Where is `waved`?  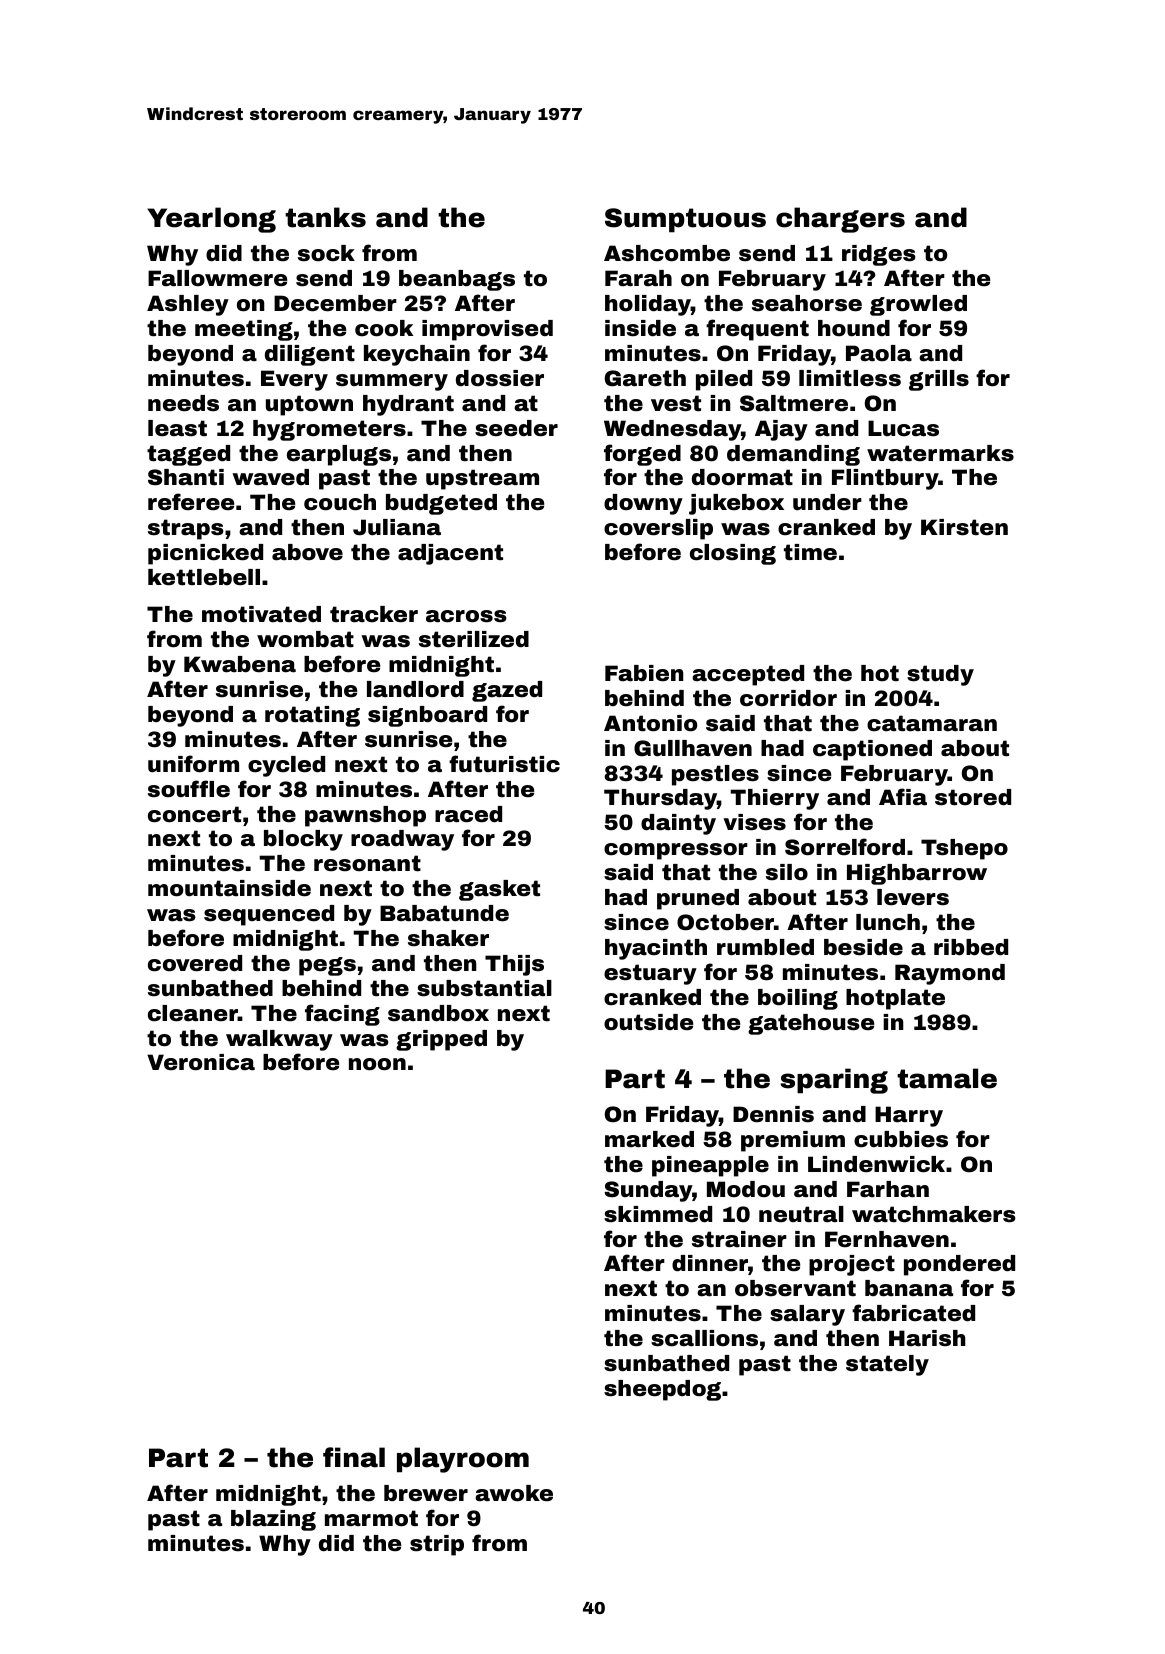
waved is located at coordinates (270, 477).
